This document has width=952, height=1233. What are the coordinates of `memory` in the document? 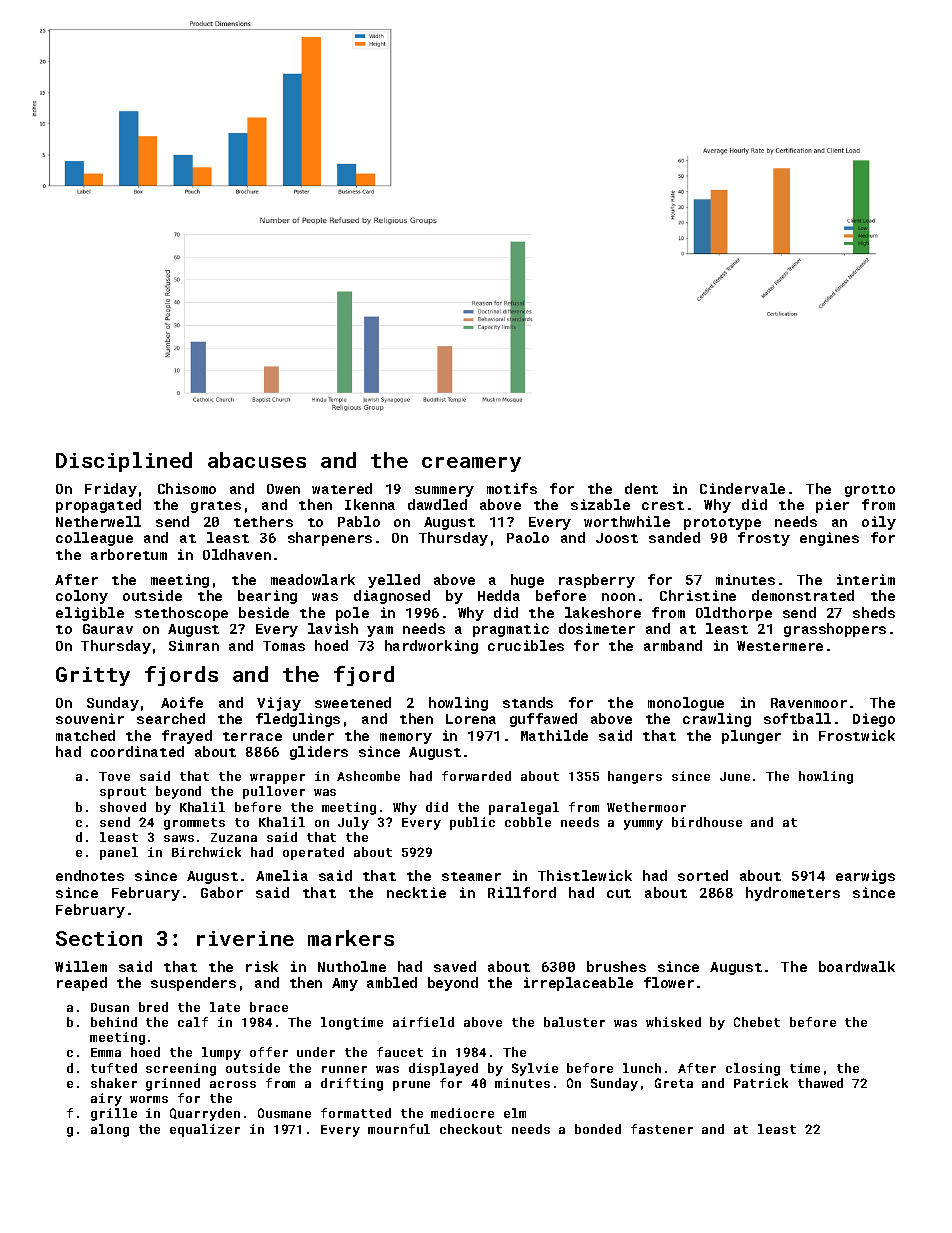 It's located at (406, 738).
